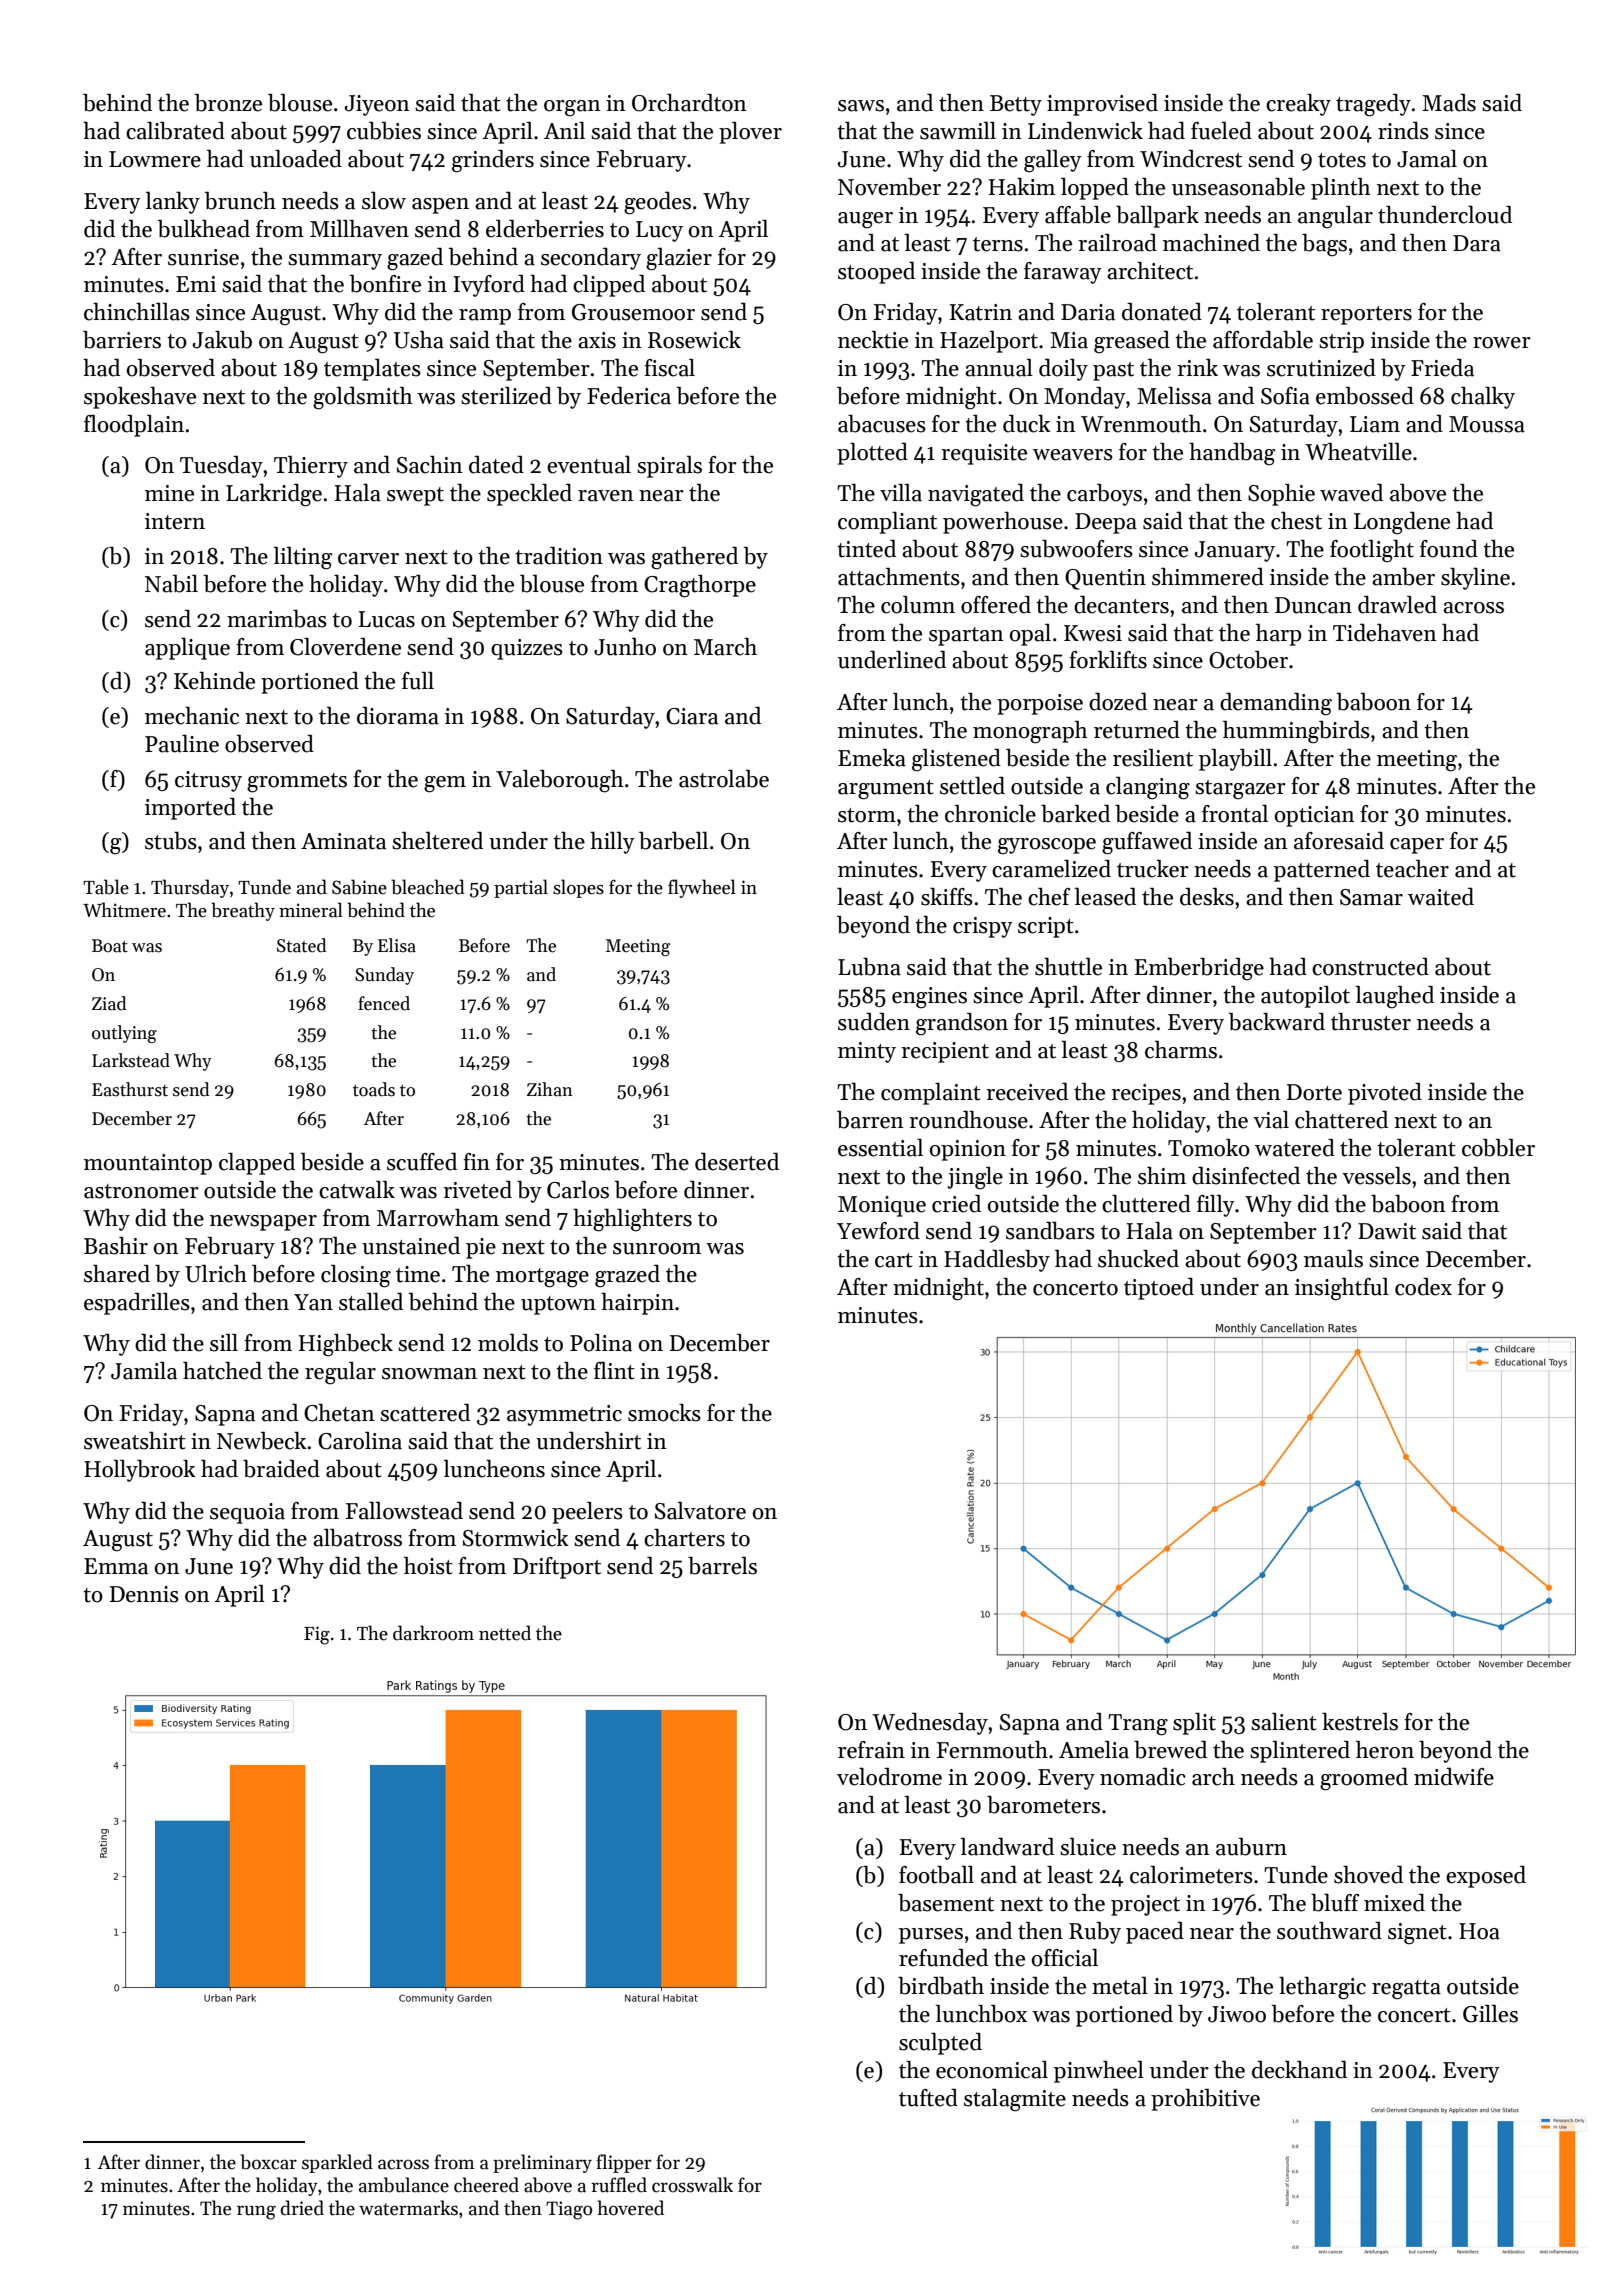 Image resolution: width=1620 pixels, height=2292 pixels. Describe the element at coordinates (1360, 1722) in the screenshot. I see `kestrels` at that location.
